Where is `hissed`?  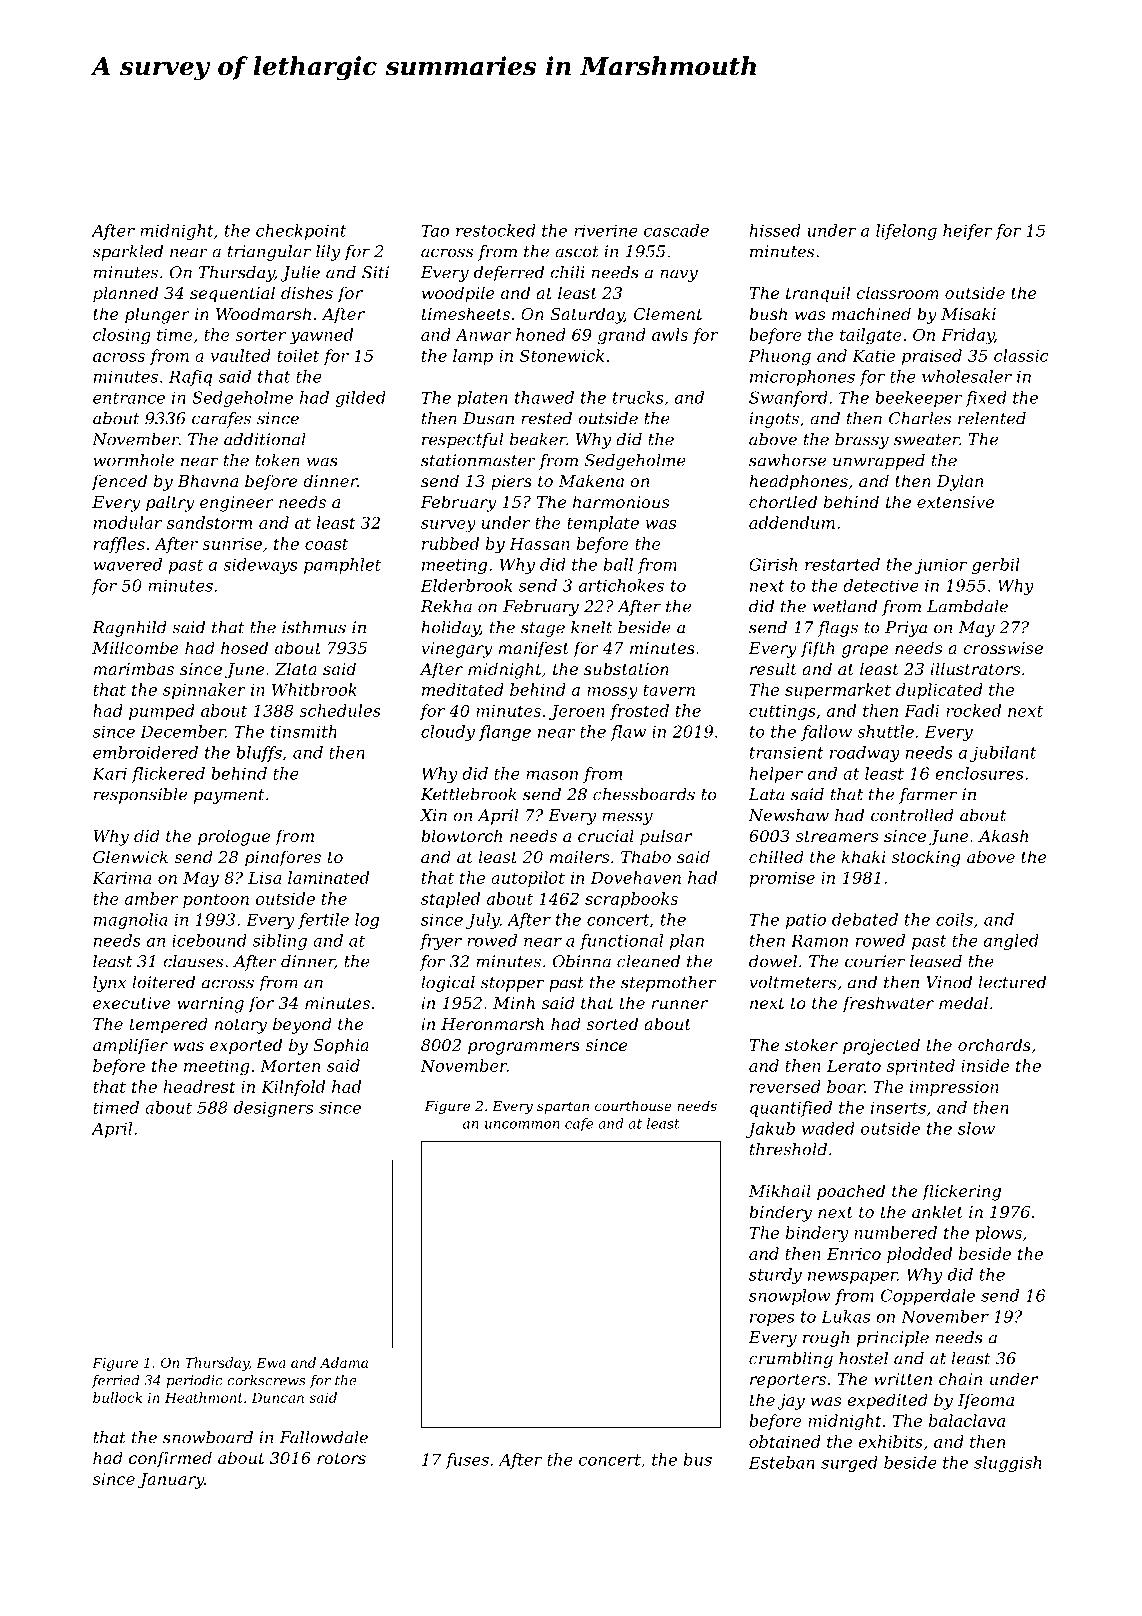 hissed is located at coordinates (775, 230).
